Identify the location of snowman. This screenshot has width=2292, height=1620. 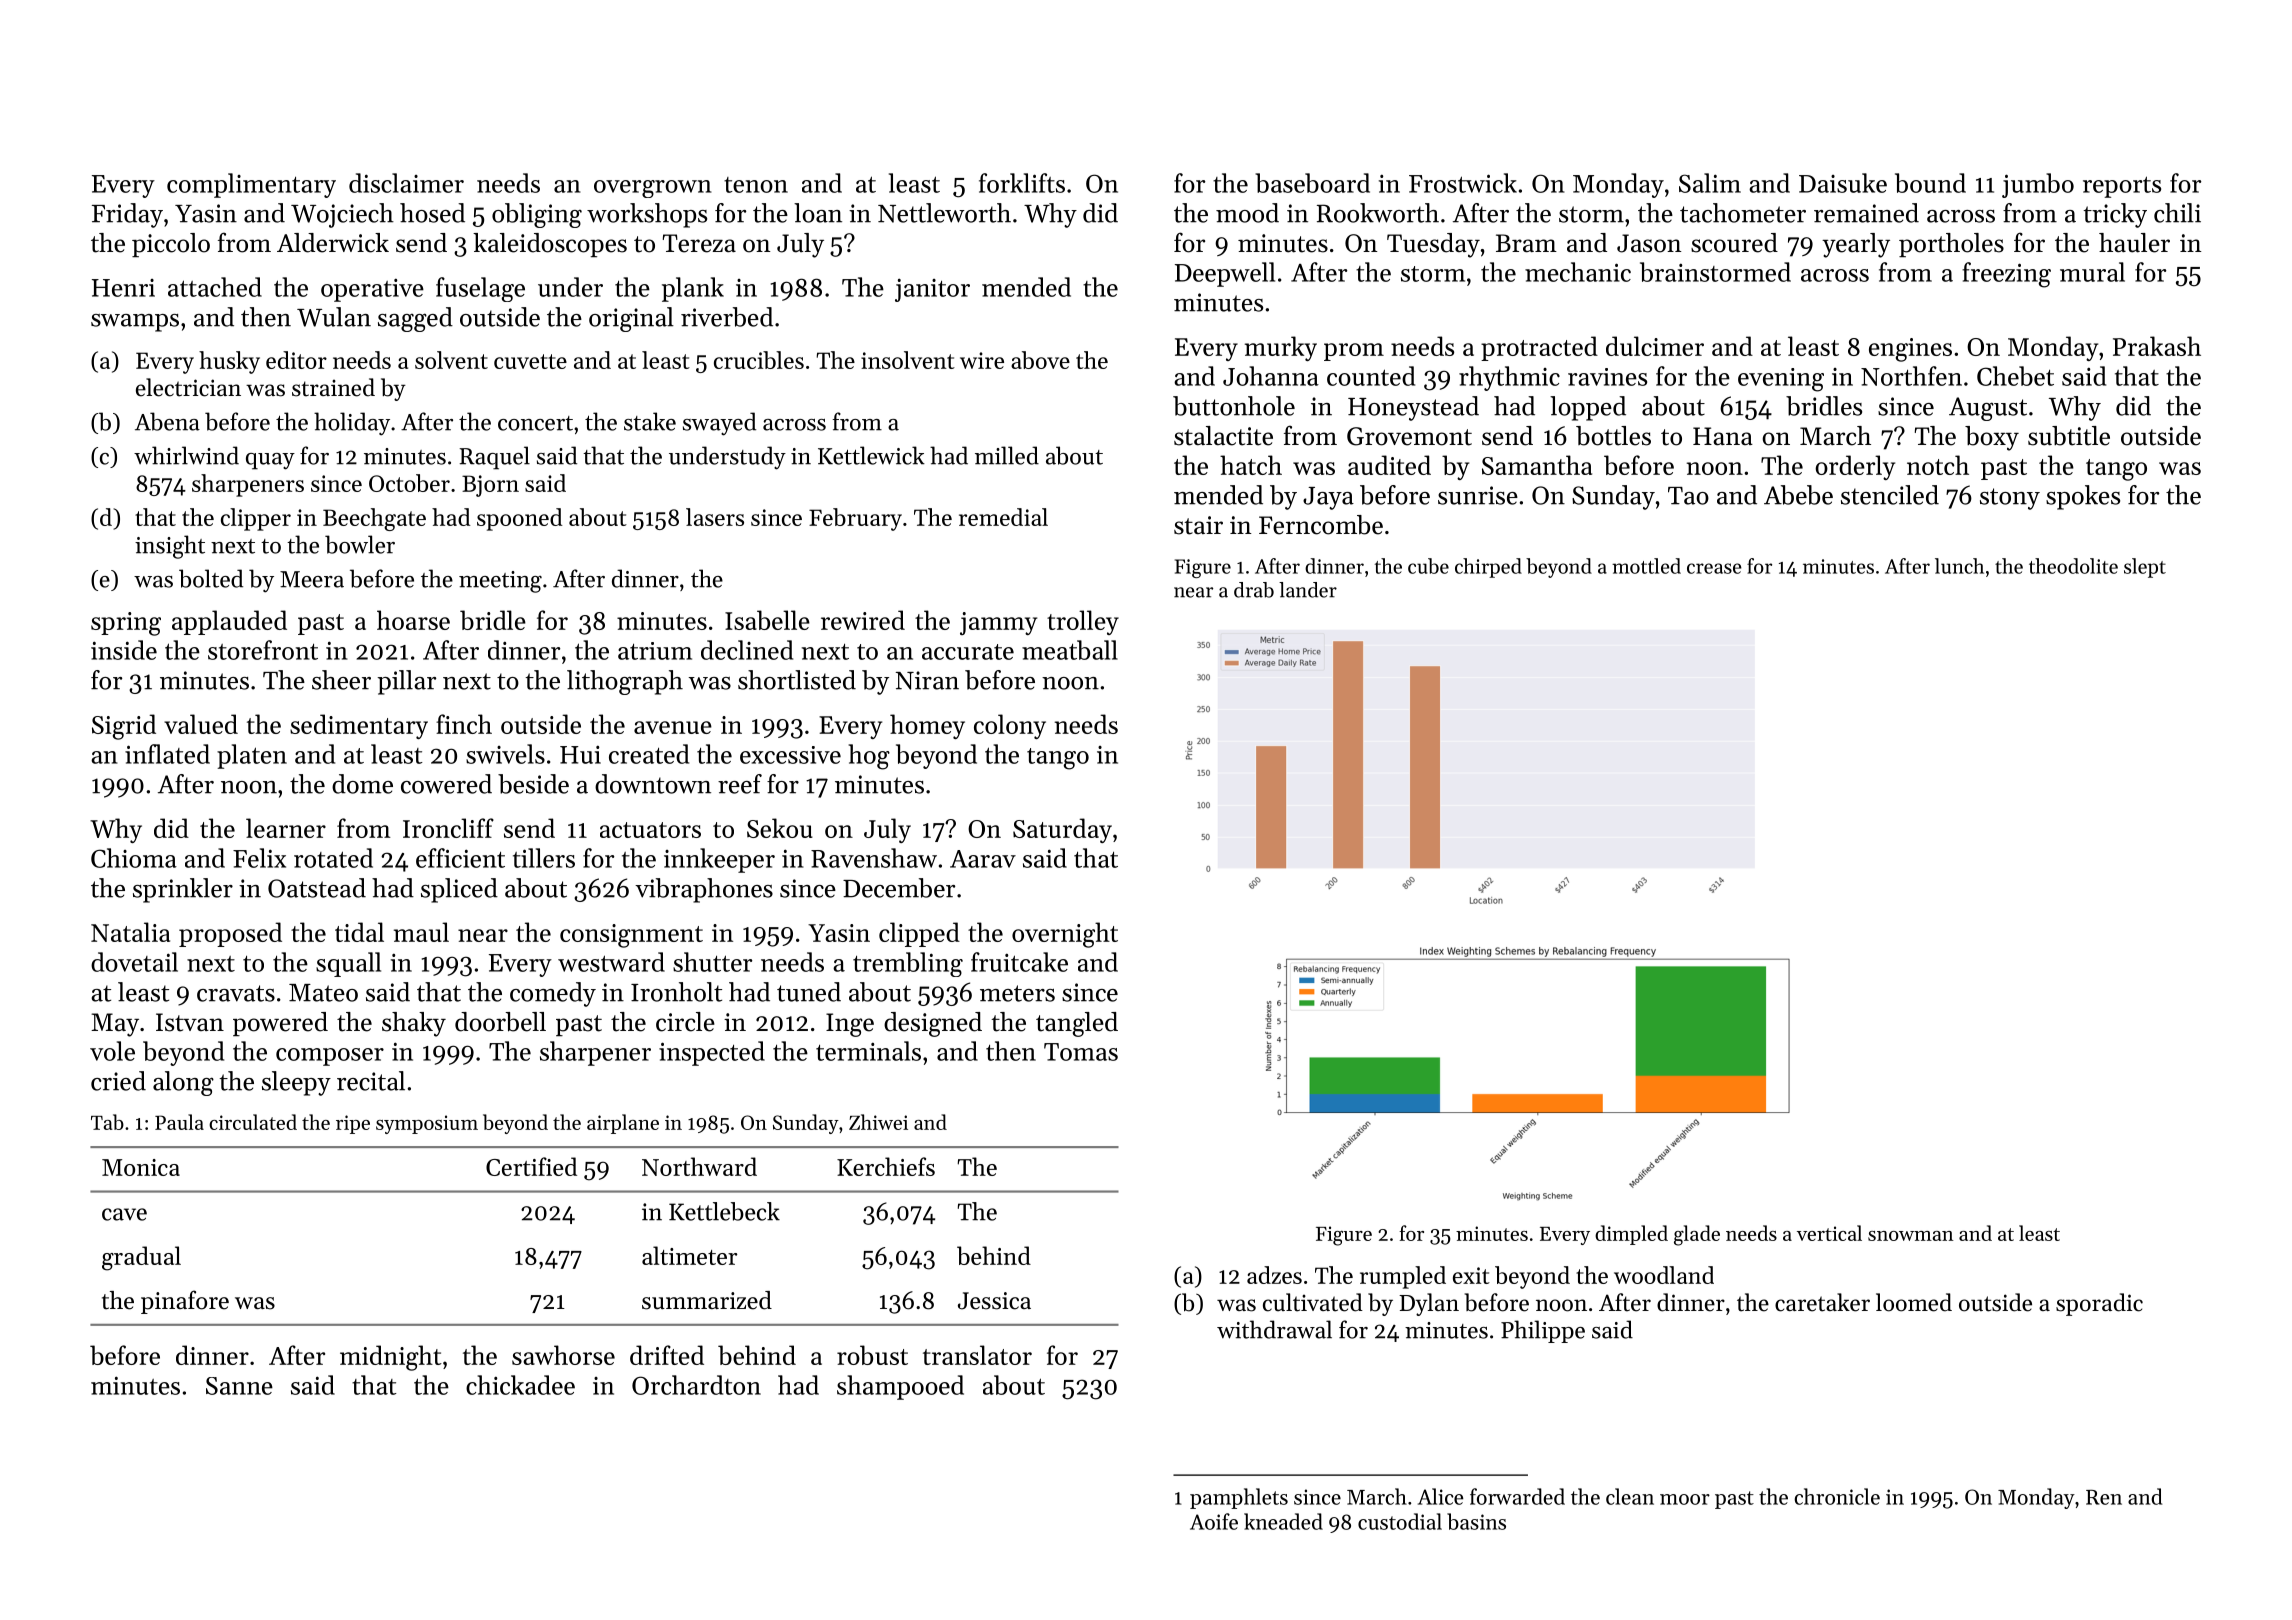
(1911, 1236).
